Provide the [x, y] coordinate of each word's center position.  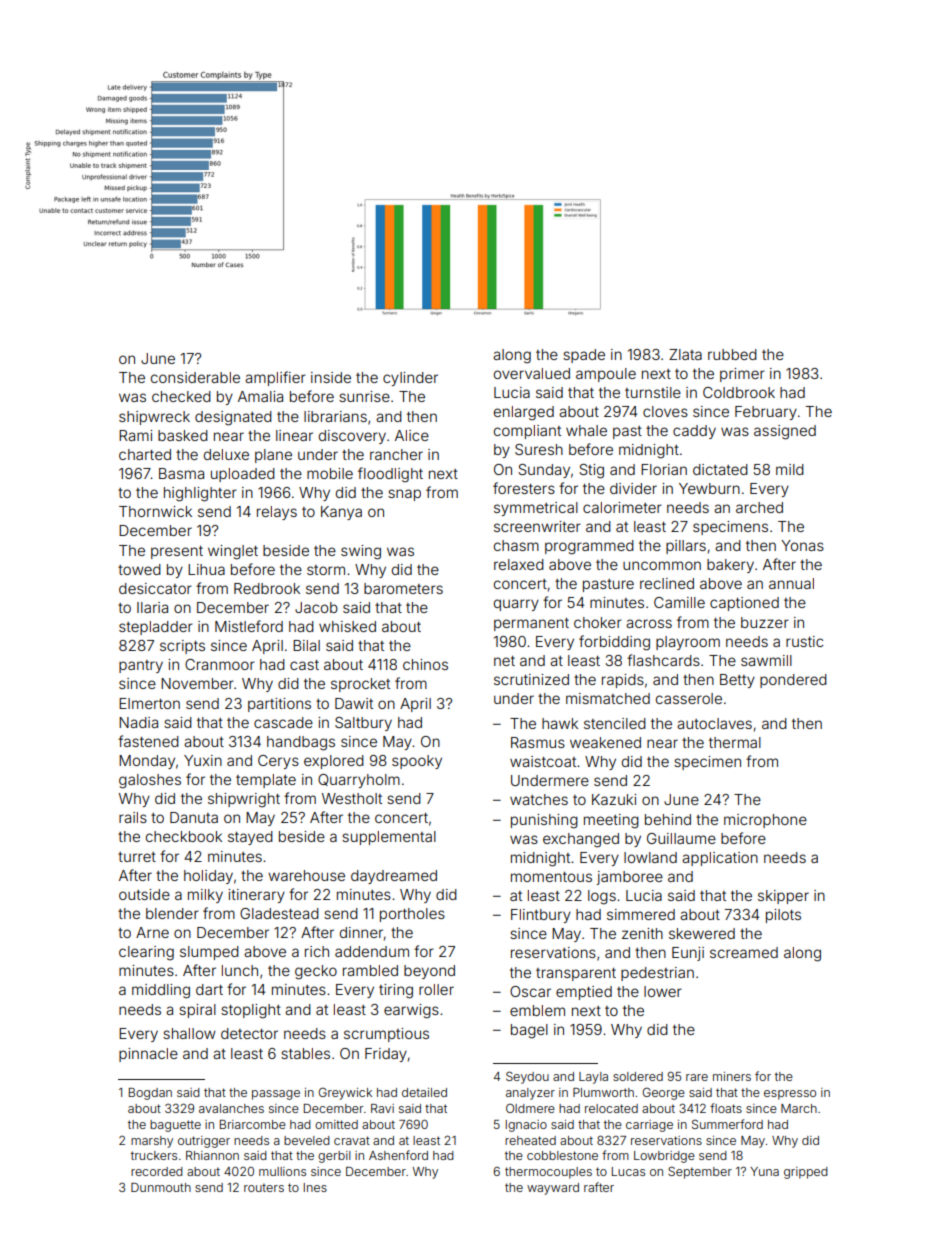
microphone [765, 821]
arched [759, 507]
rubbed [732, 354]
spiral [197, 1011]
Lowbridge [664, 1157]
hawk [560, 723]
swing [361, 552]
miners [732, 1076]
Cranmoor [220, 664]
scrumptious [386, 1035]
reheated [530, 1140]
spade [584, 356]
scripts [182, 647]
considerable [195, 377]
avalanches [231, 1108]
